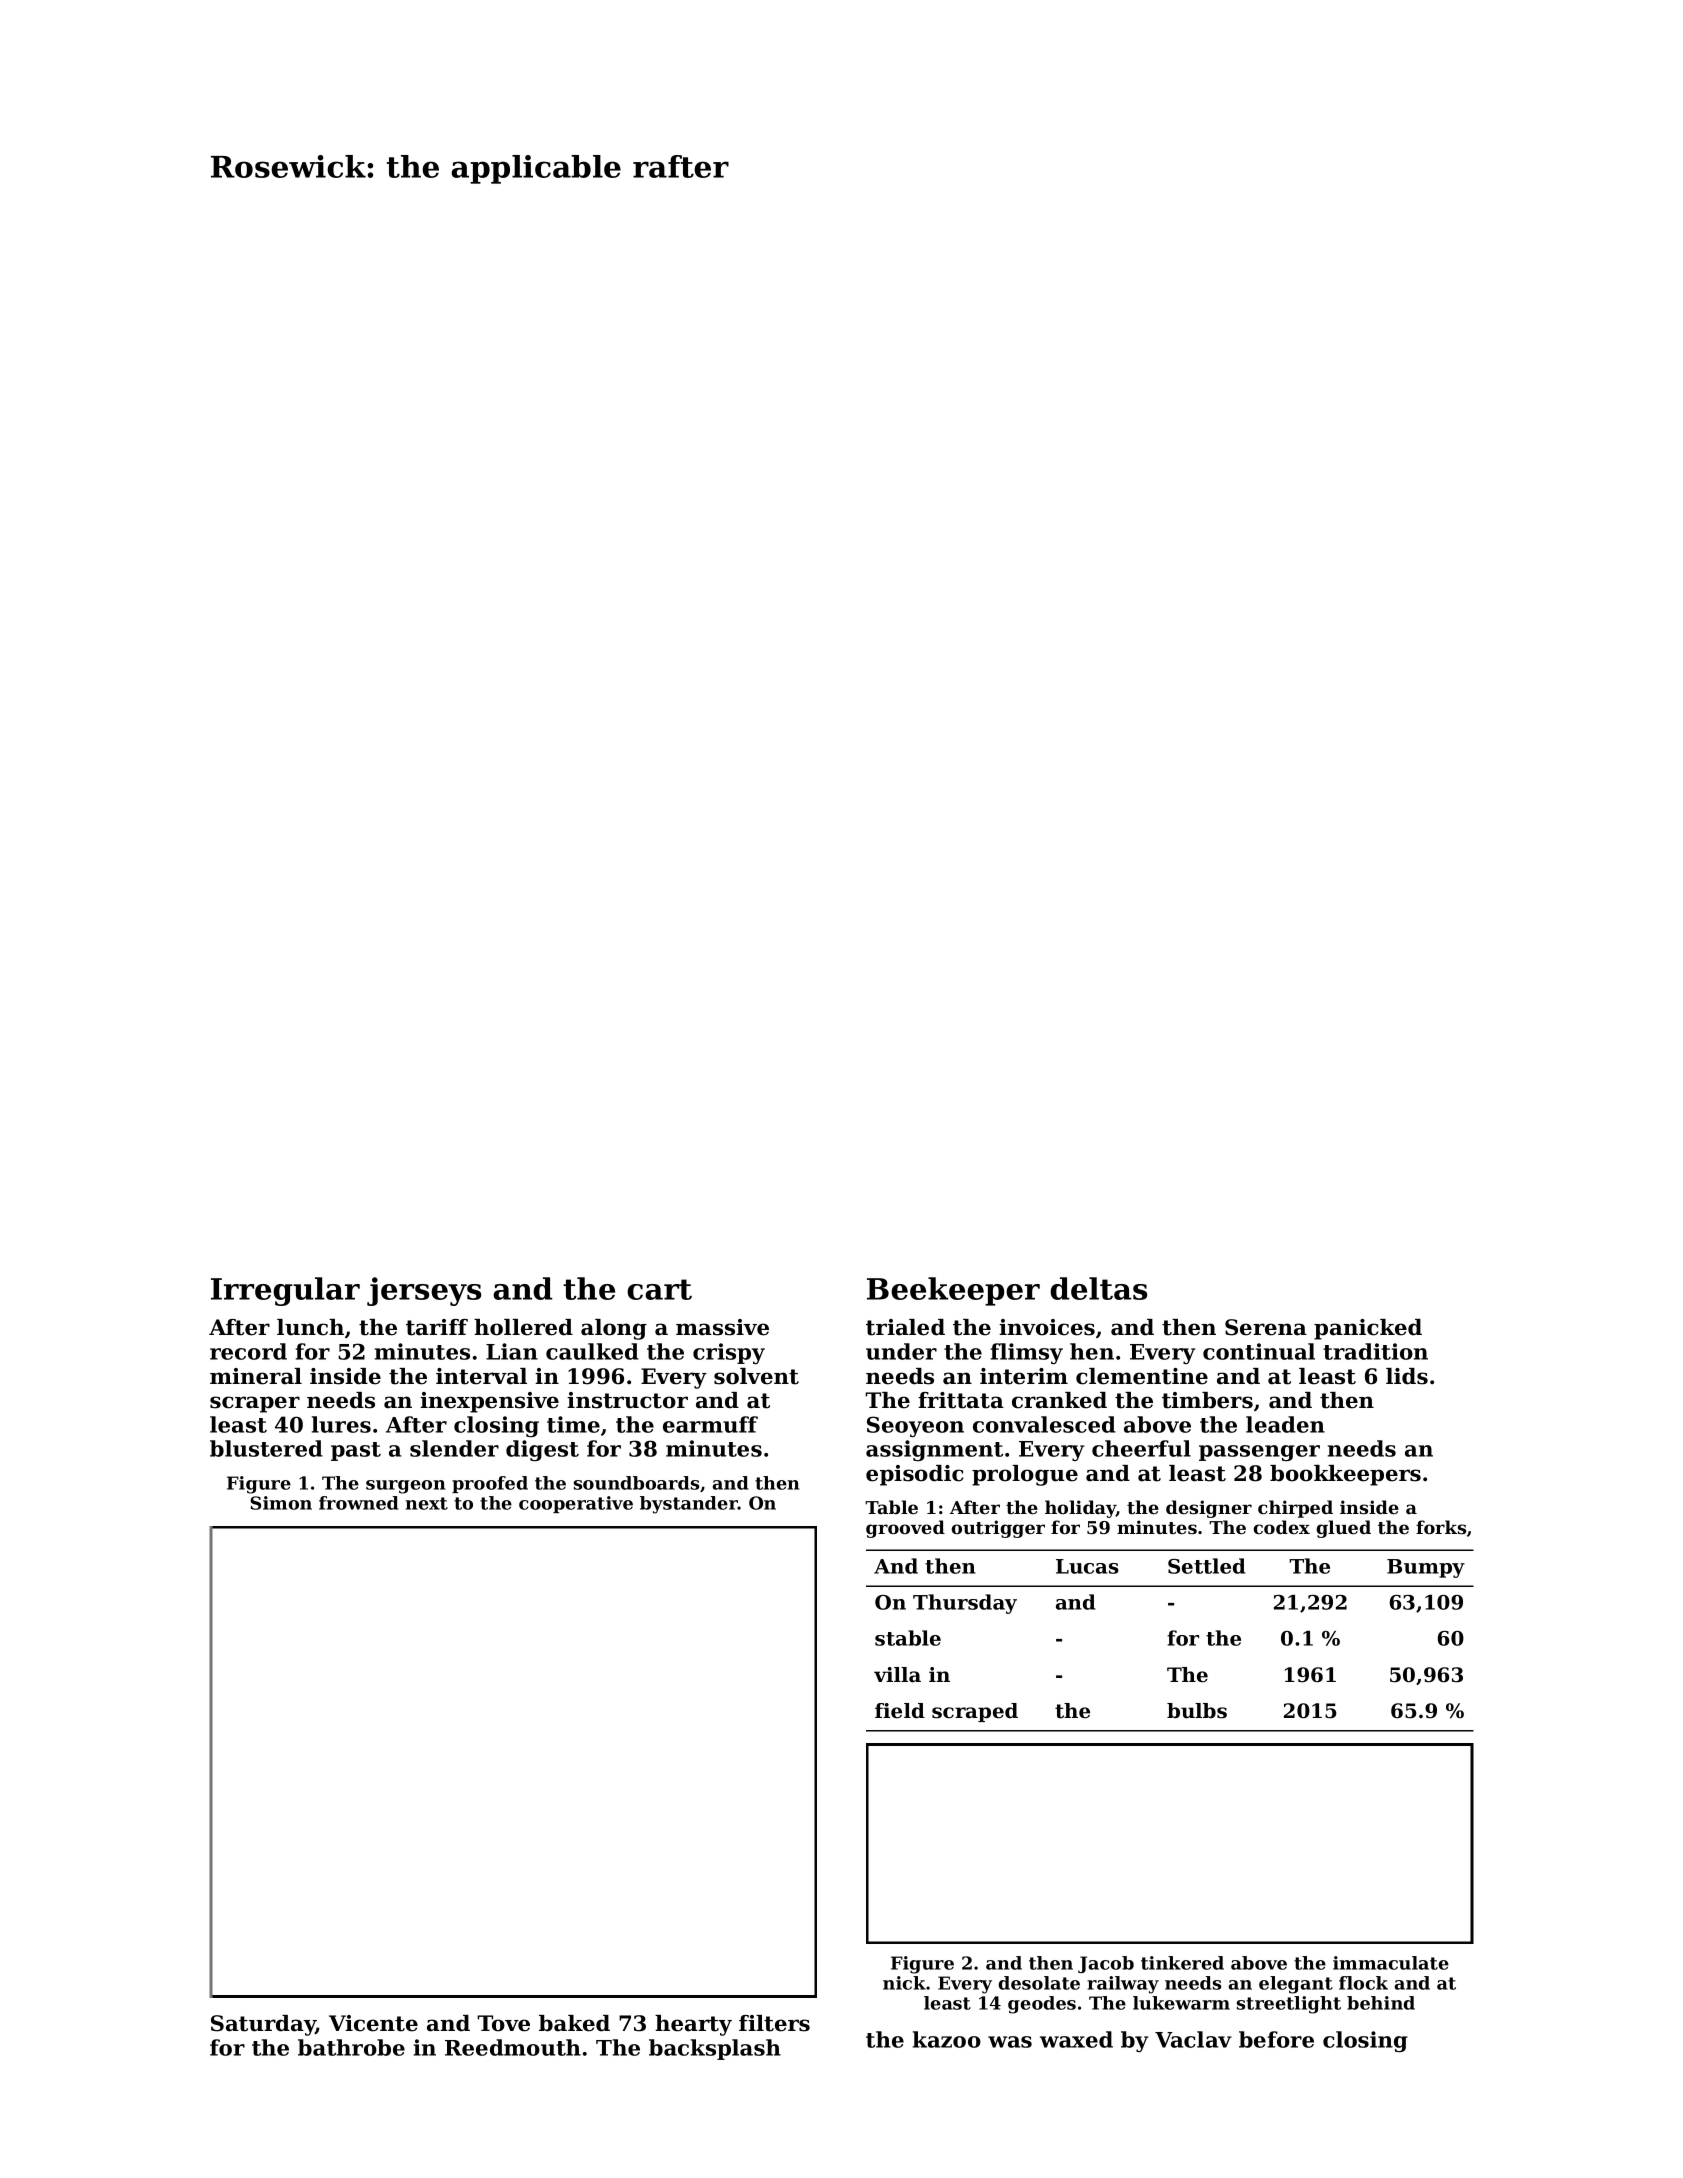 This image has height=2178, width=1683. What do you see at coordinates (1025, 1475) in the image?
I see `prologue` at bounding box center [1025, 1475].
